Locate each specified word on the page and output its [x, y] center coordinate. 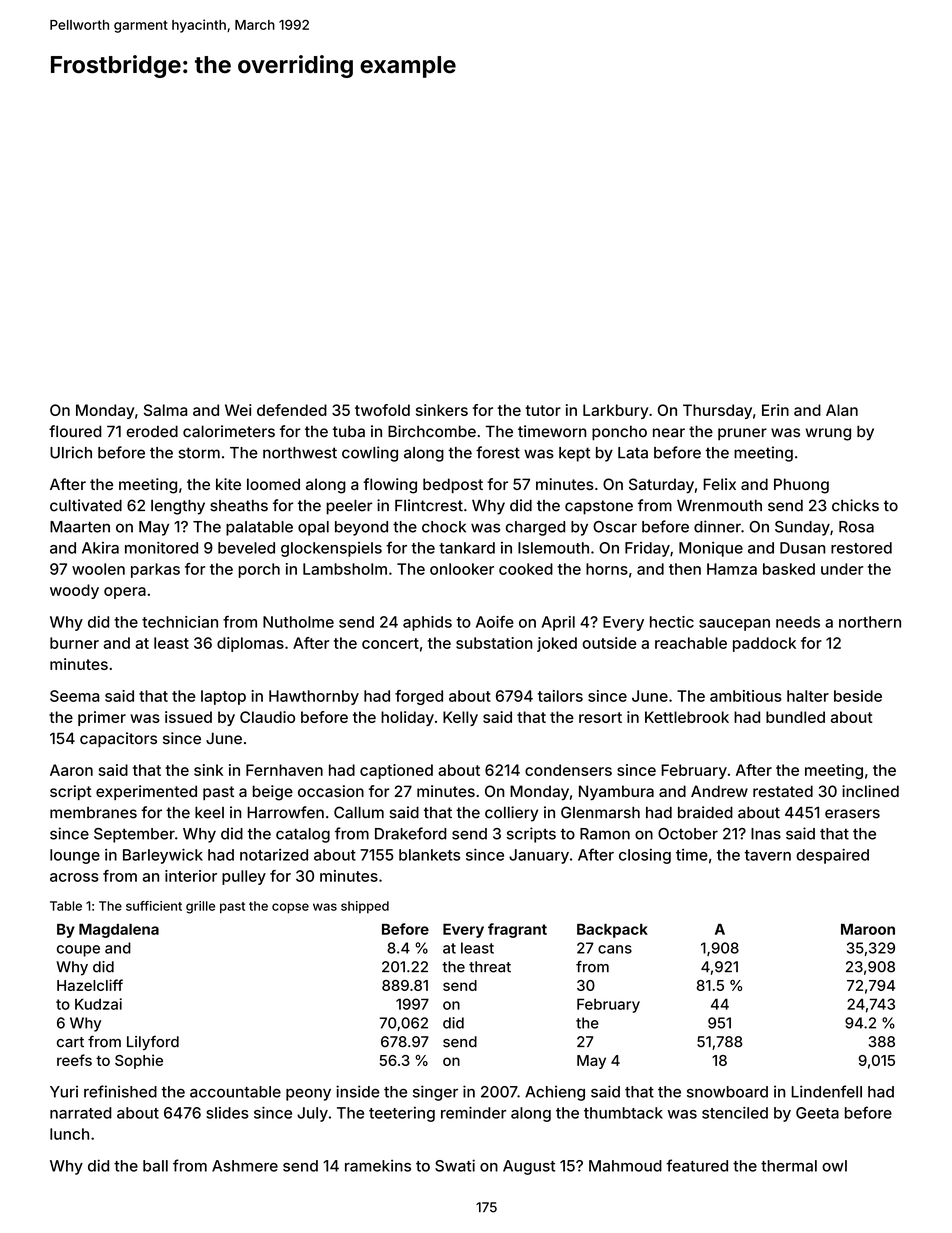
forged [419, 697]
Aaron [71, 770]
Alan [842, 410]
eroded [152, 431]
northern [870, 622]
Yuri [64, 1091]
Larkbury [616, 411]
